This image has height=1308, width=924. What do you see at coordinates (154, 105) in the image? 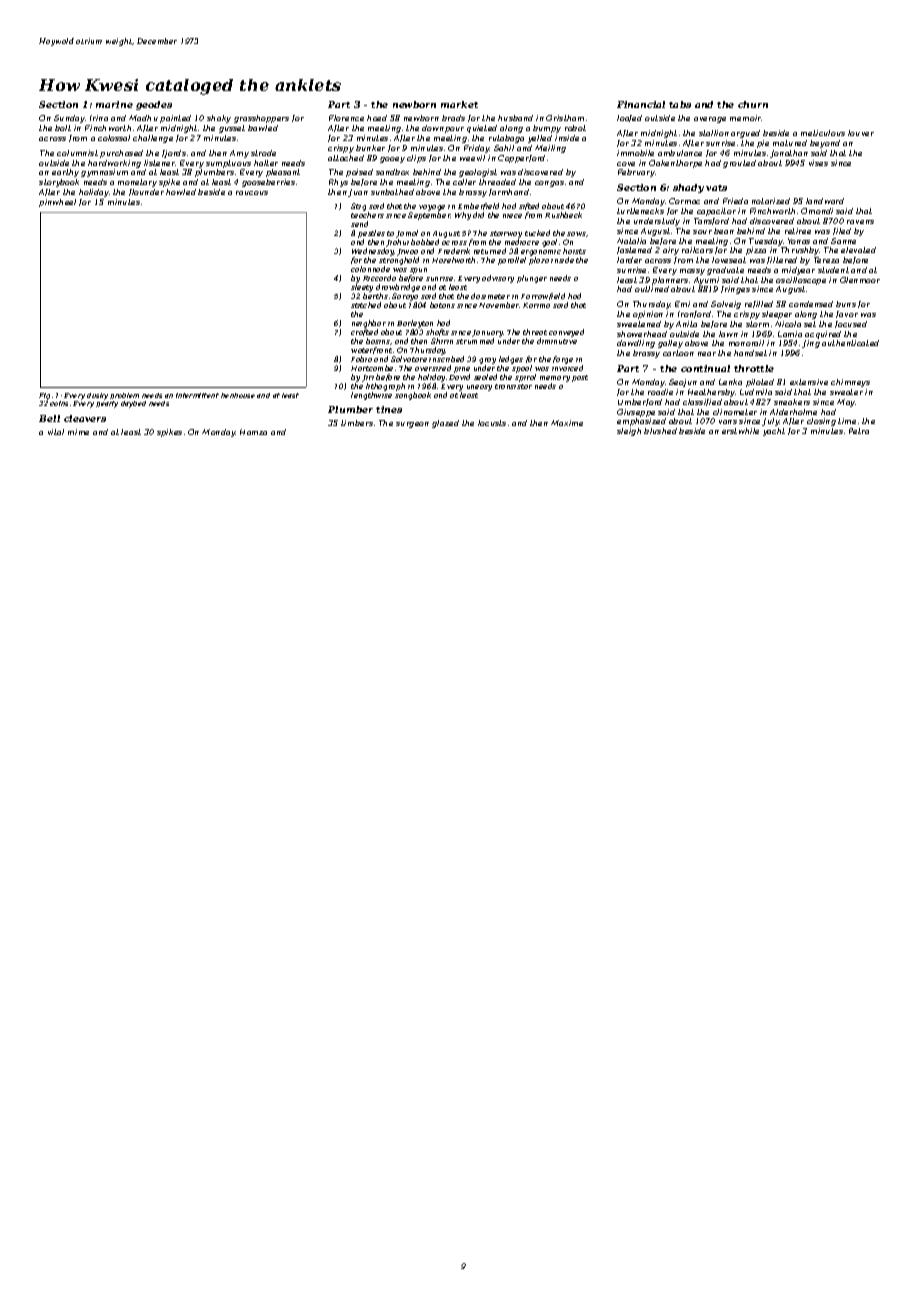
I see `geodes` at bounding box center [154, 105].
